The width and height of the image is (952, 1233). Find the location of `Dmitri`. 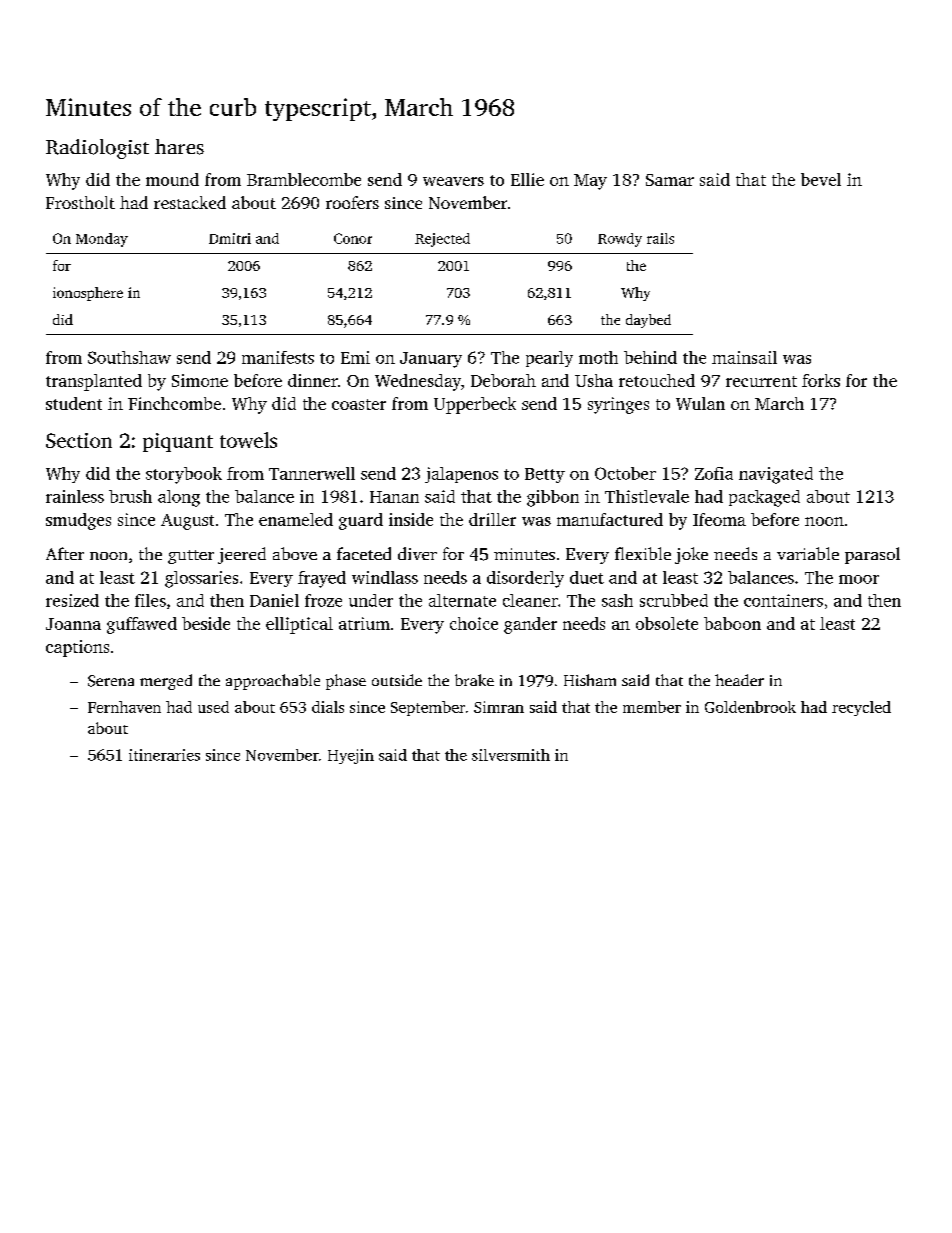

Dmitri is located at coordinates (230, 238).
